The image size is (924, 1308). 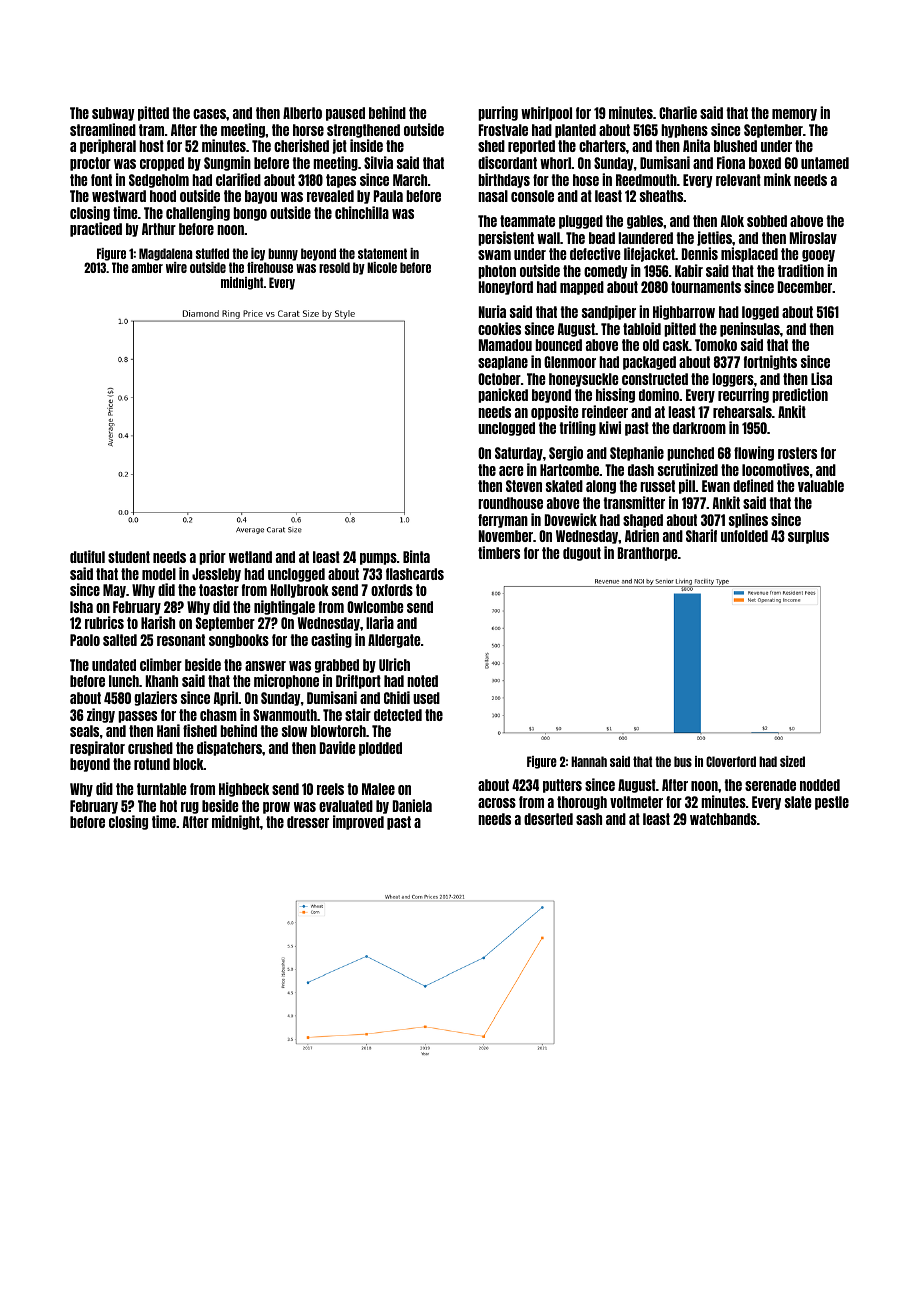 I want to click on practiced, so click(x=96, y=229).
